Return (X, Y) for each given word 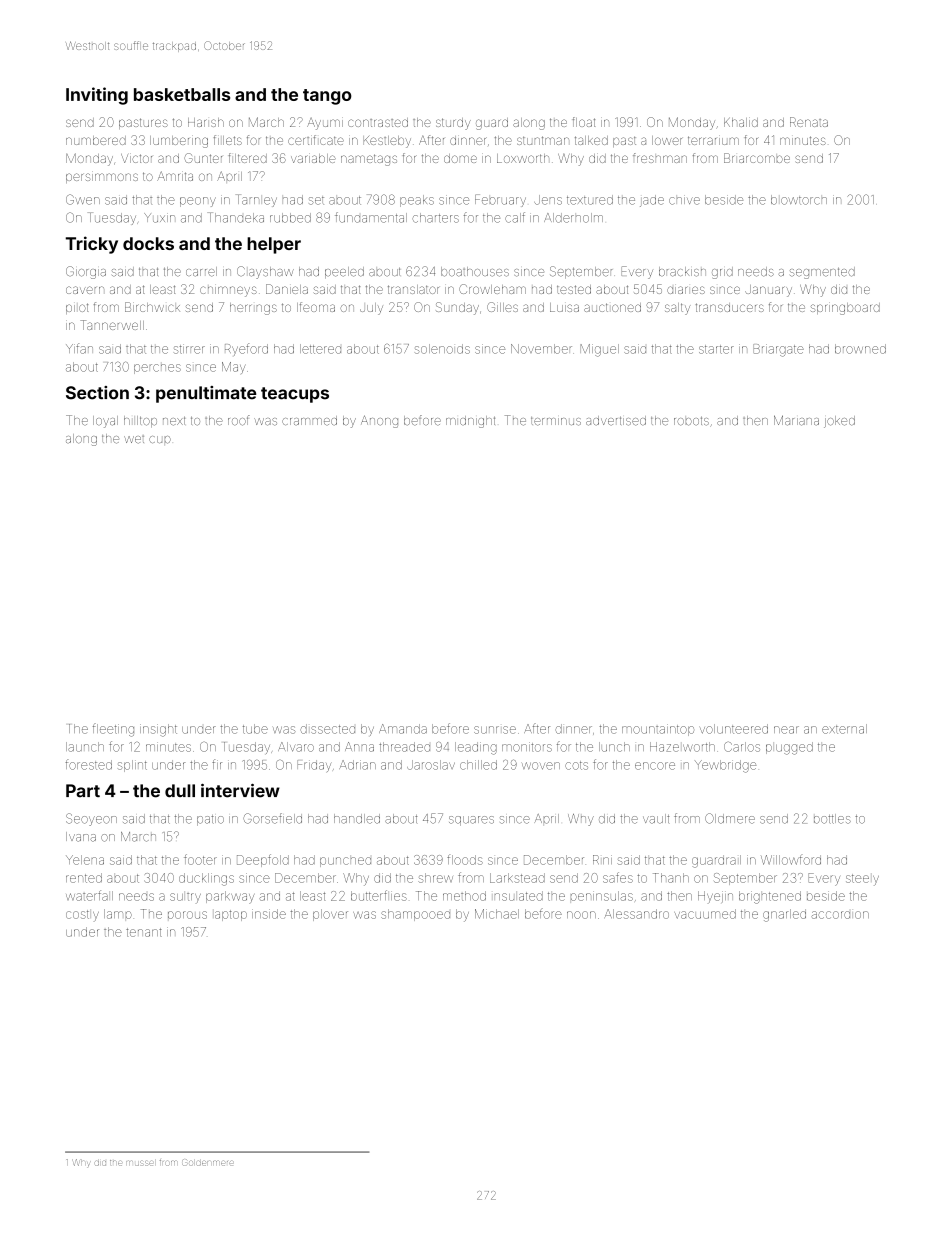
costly (82, 915)
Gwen (83, 199)
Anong (379, 421)
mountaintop (658, 730)
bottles (832, 819)
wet (134, 439)
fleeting (113, 730)
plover (330, 915)
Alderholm (573, 218)
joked (839, 422)
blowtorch (799, 200)
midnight (470, 422)
